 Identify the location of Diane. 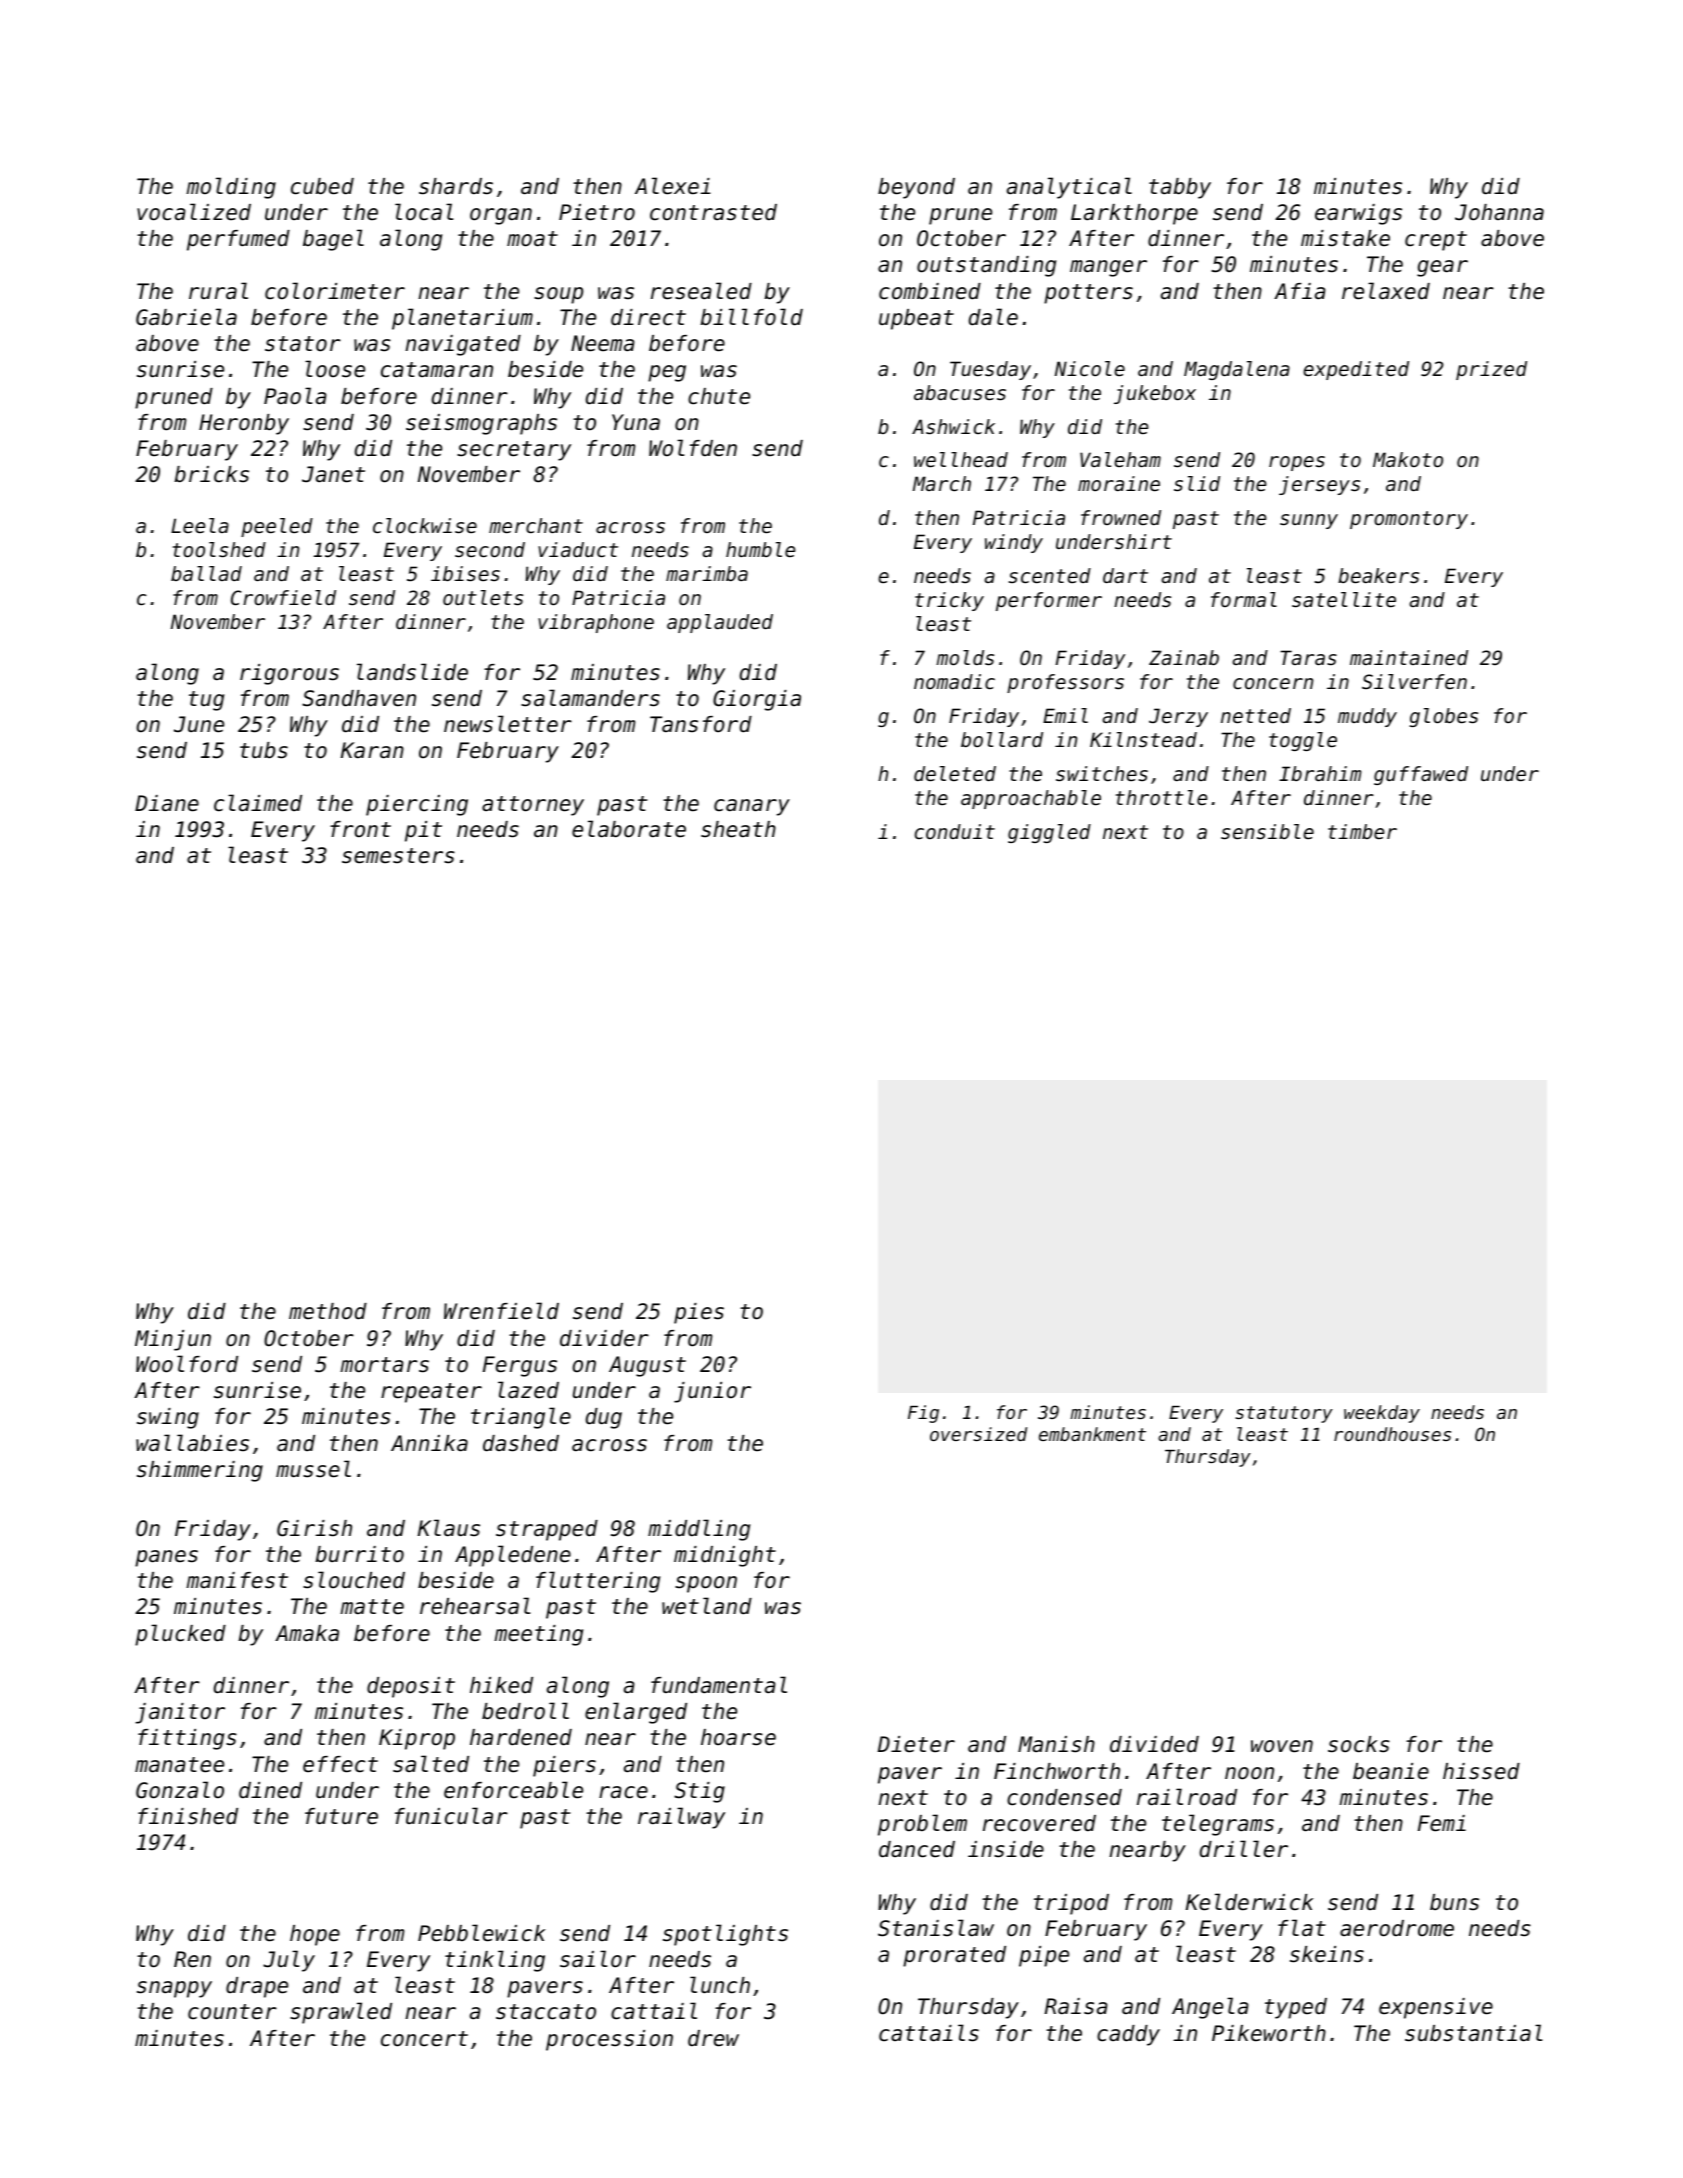
(167, 803).
